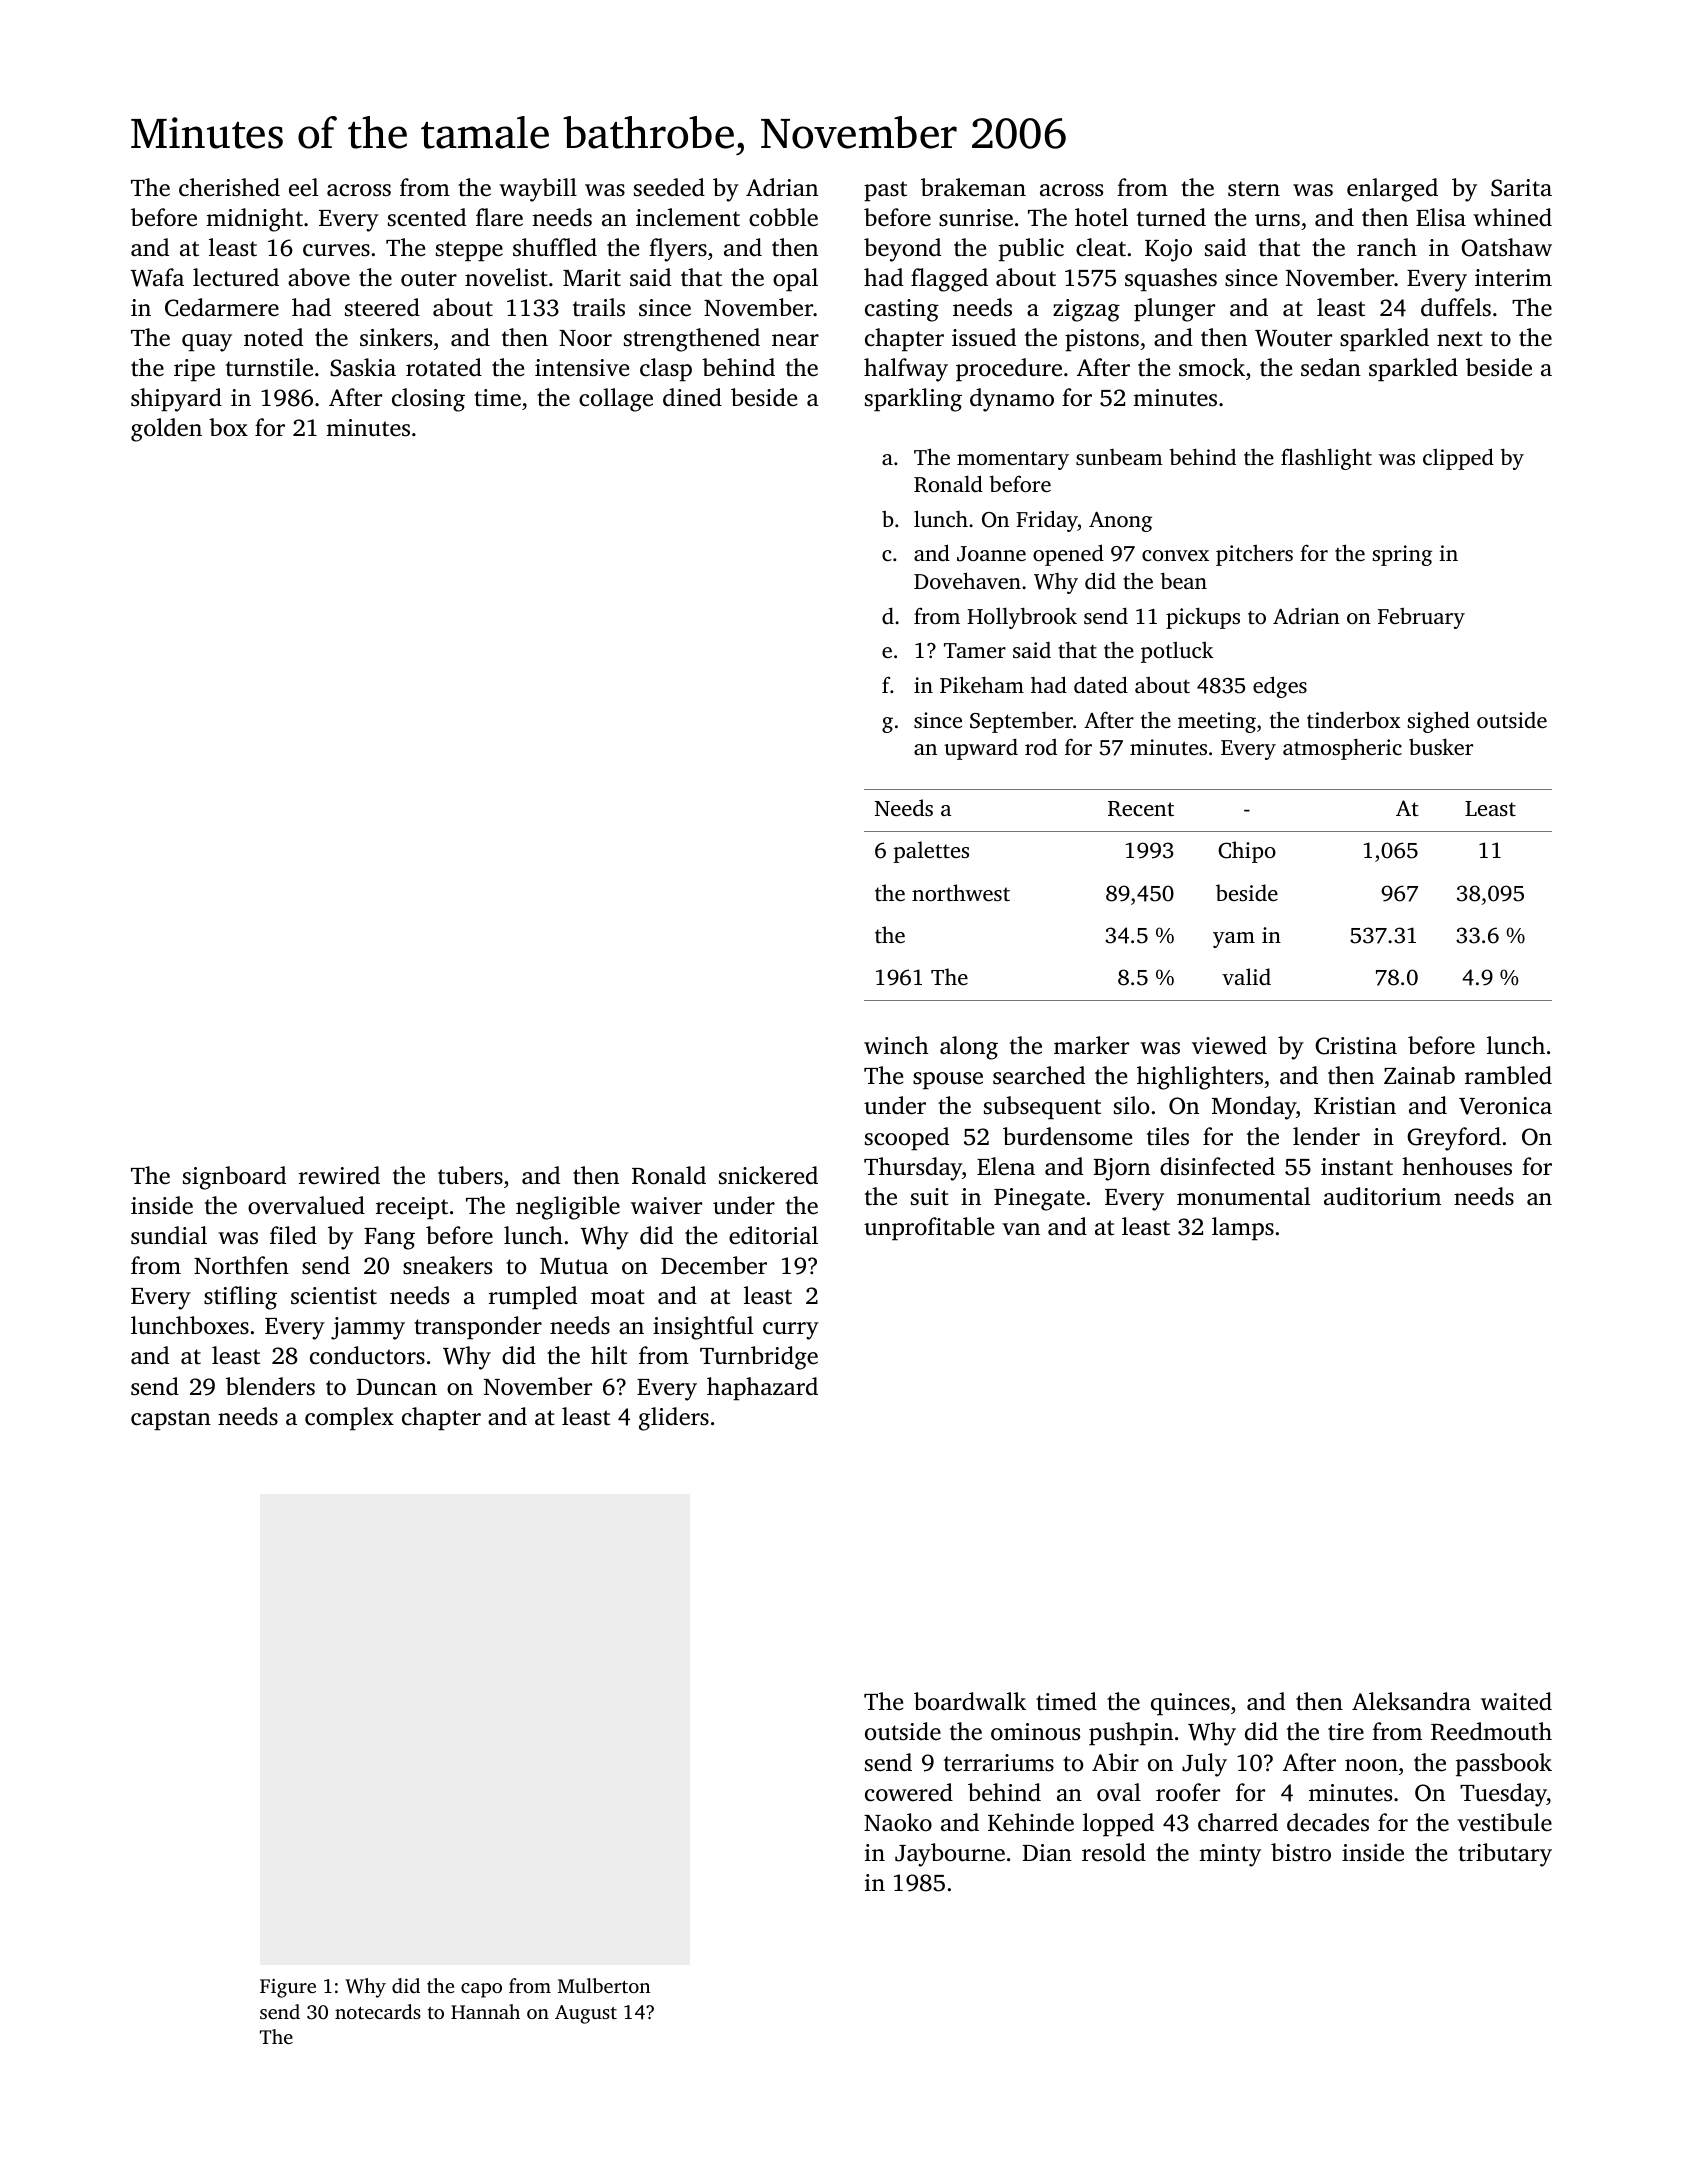 This page has height=2178, width=1683. I want to click on along, so click(969, 1048).
